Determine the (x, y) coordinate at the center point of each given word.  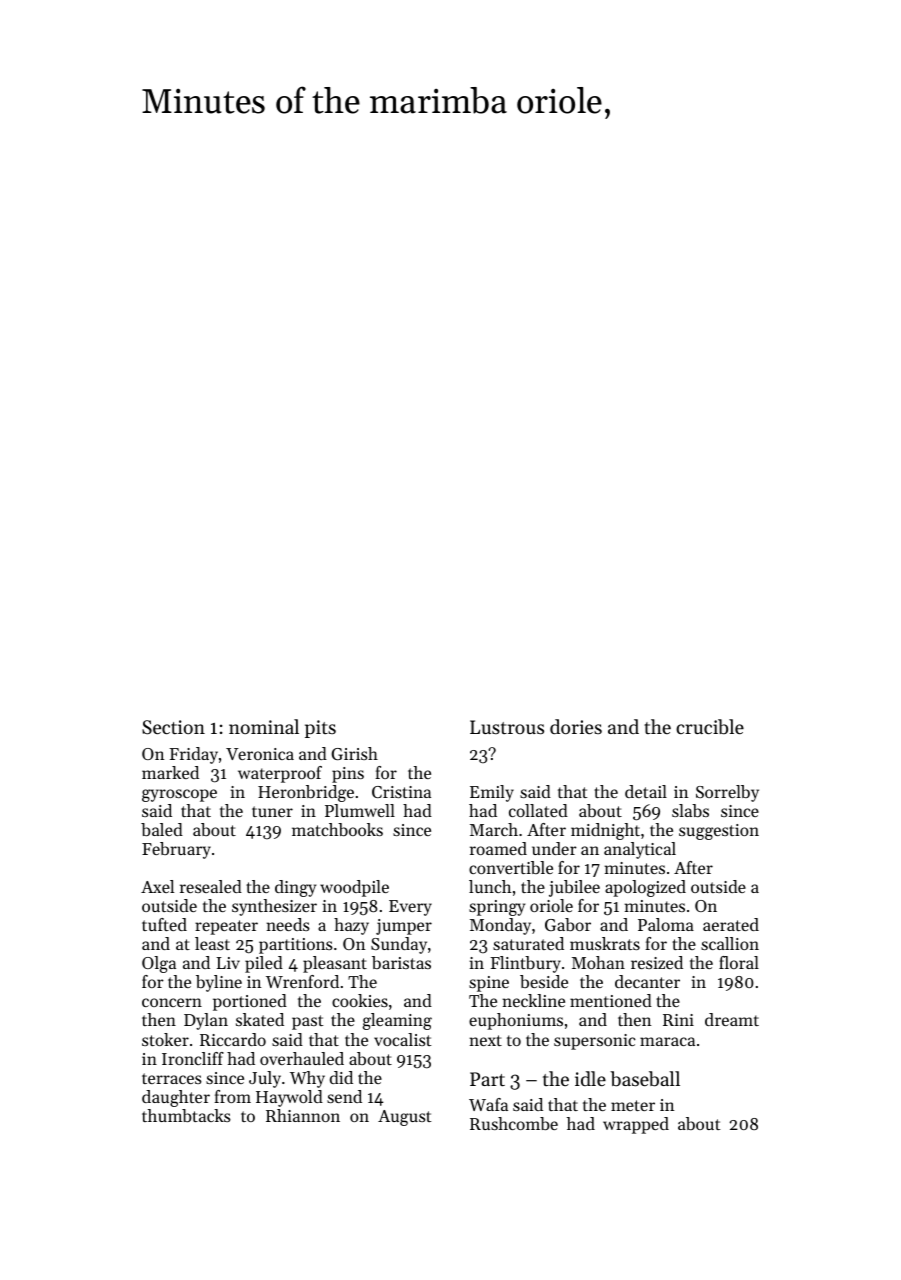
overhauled (302, 1058)
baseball (645, 1079)
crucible (710, 727)
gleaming (397, 1021)
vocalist (402, 1039)
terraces (172, 1078)
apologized (645, 888)
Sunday (399, 945)
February (176, 850)
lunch (490, 886)
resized (657, 962)
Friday (193, 755)
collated (538, 810)
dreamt (732, 1019)
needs (288, 924)
